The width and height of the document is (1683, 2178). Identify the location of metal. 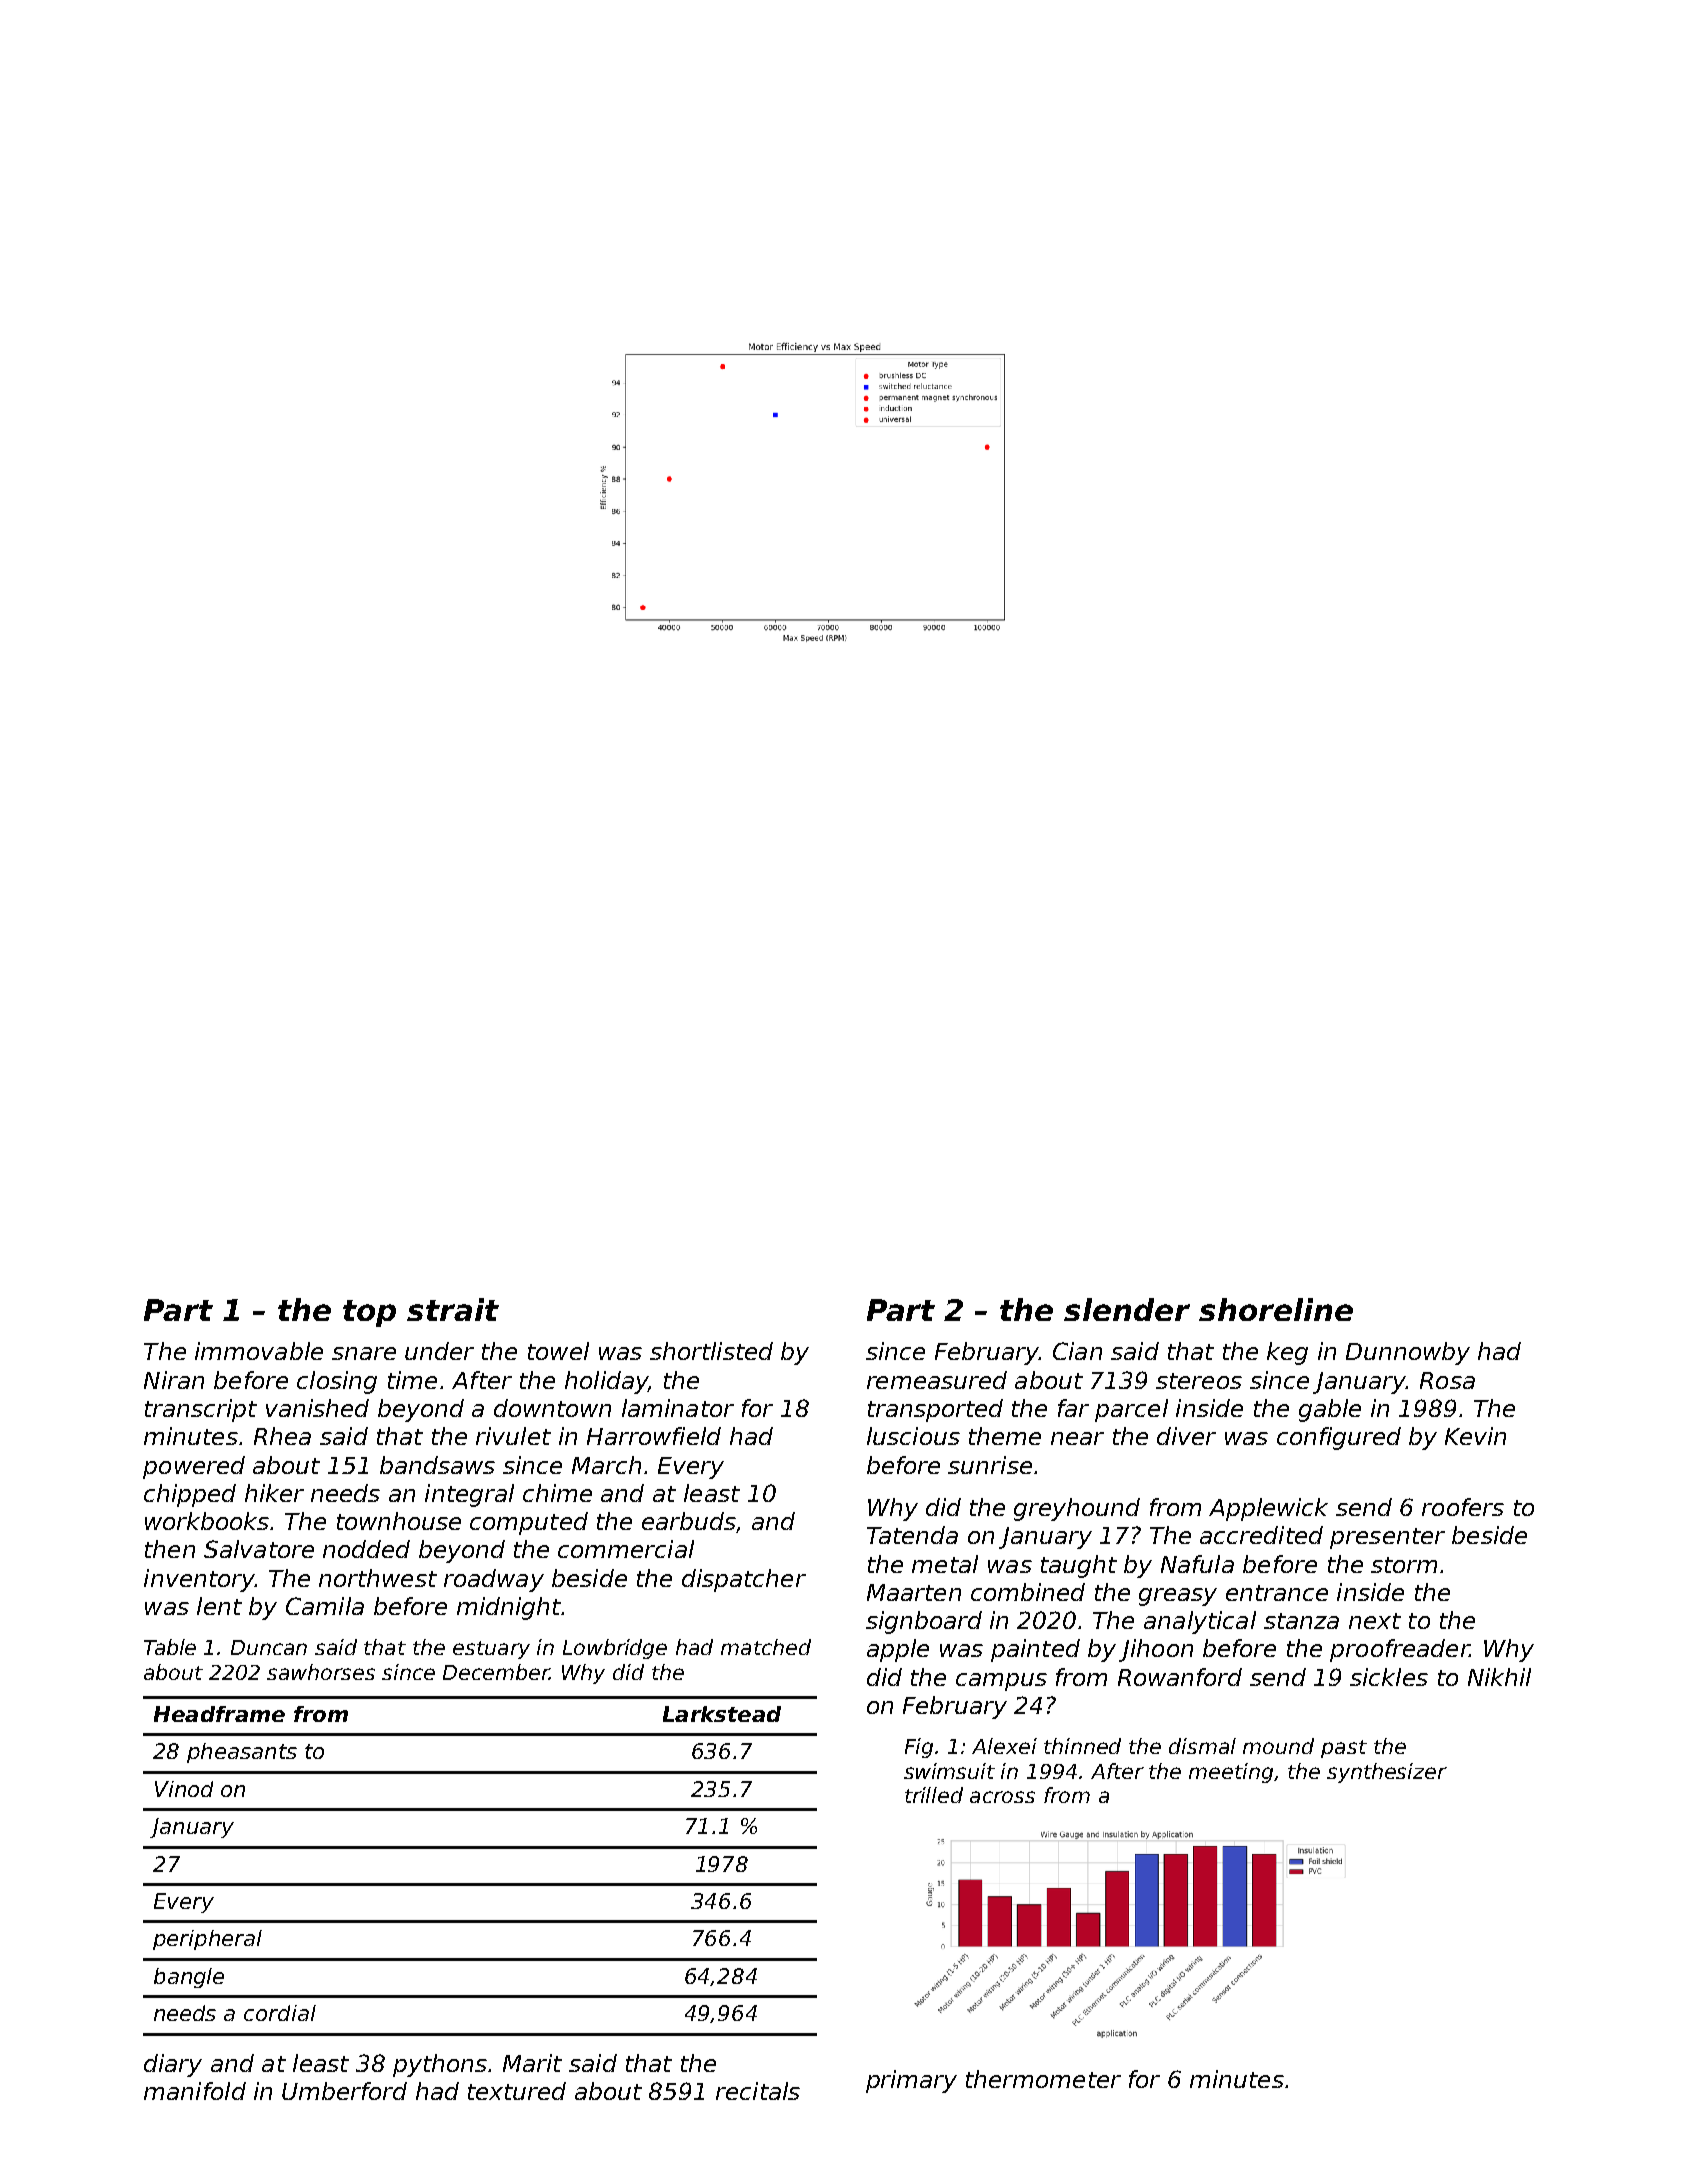
(945, 1564).
